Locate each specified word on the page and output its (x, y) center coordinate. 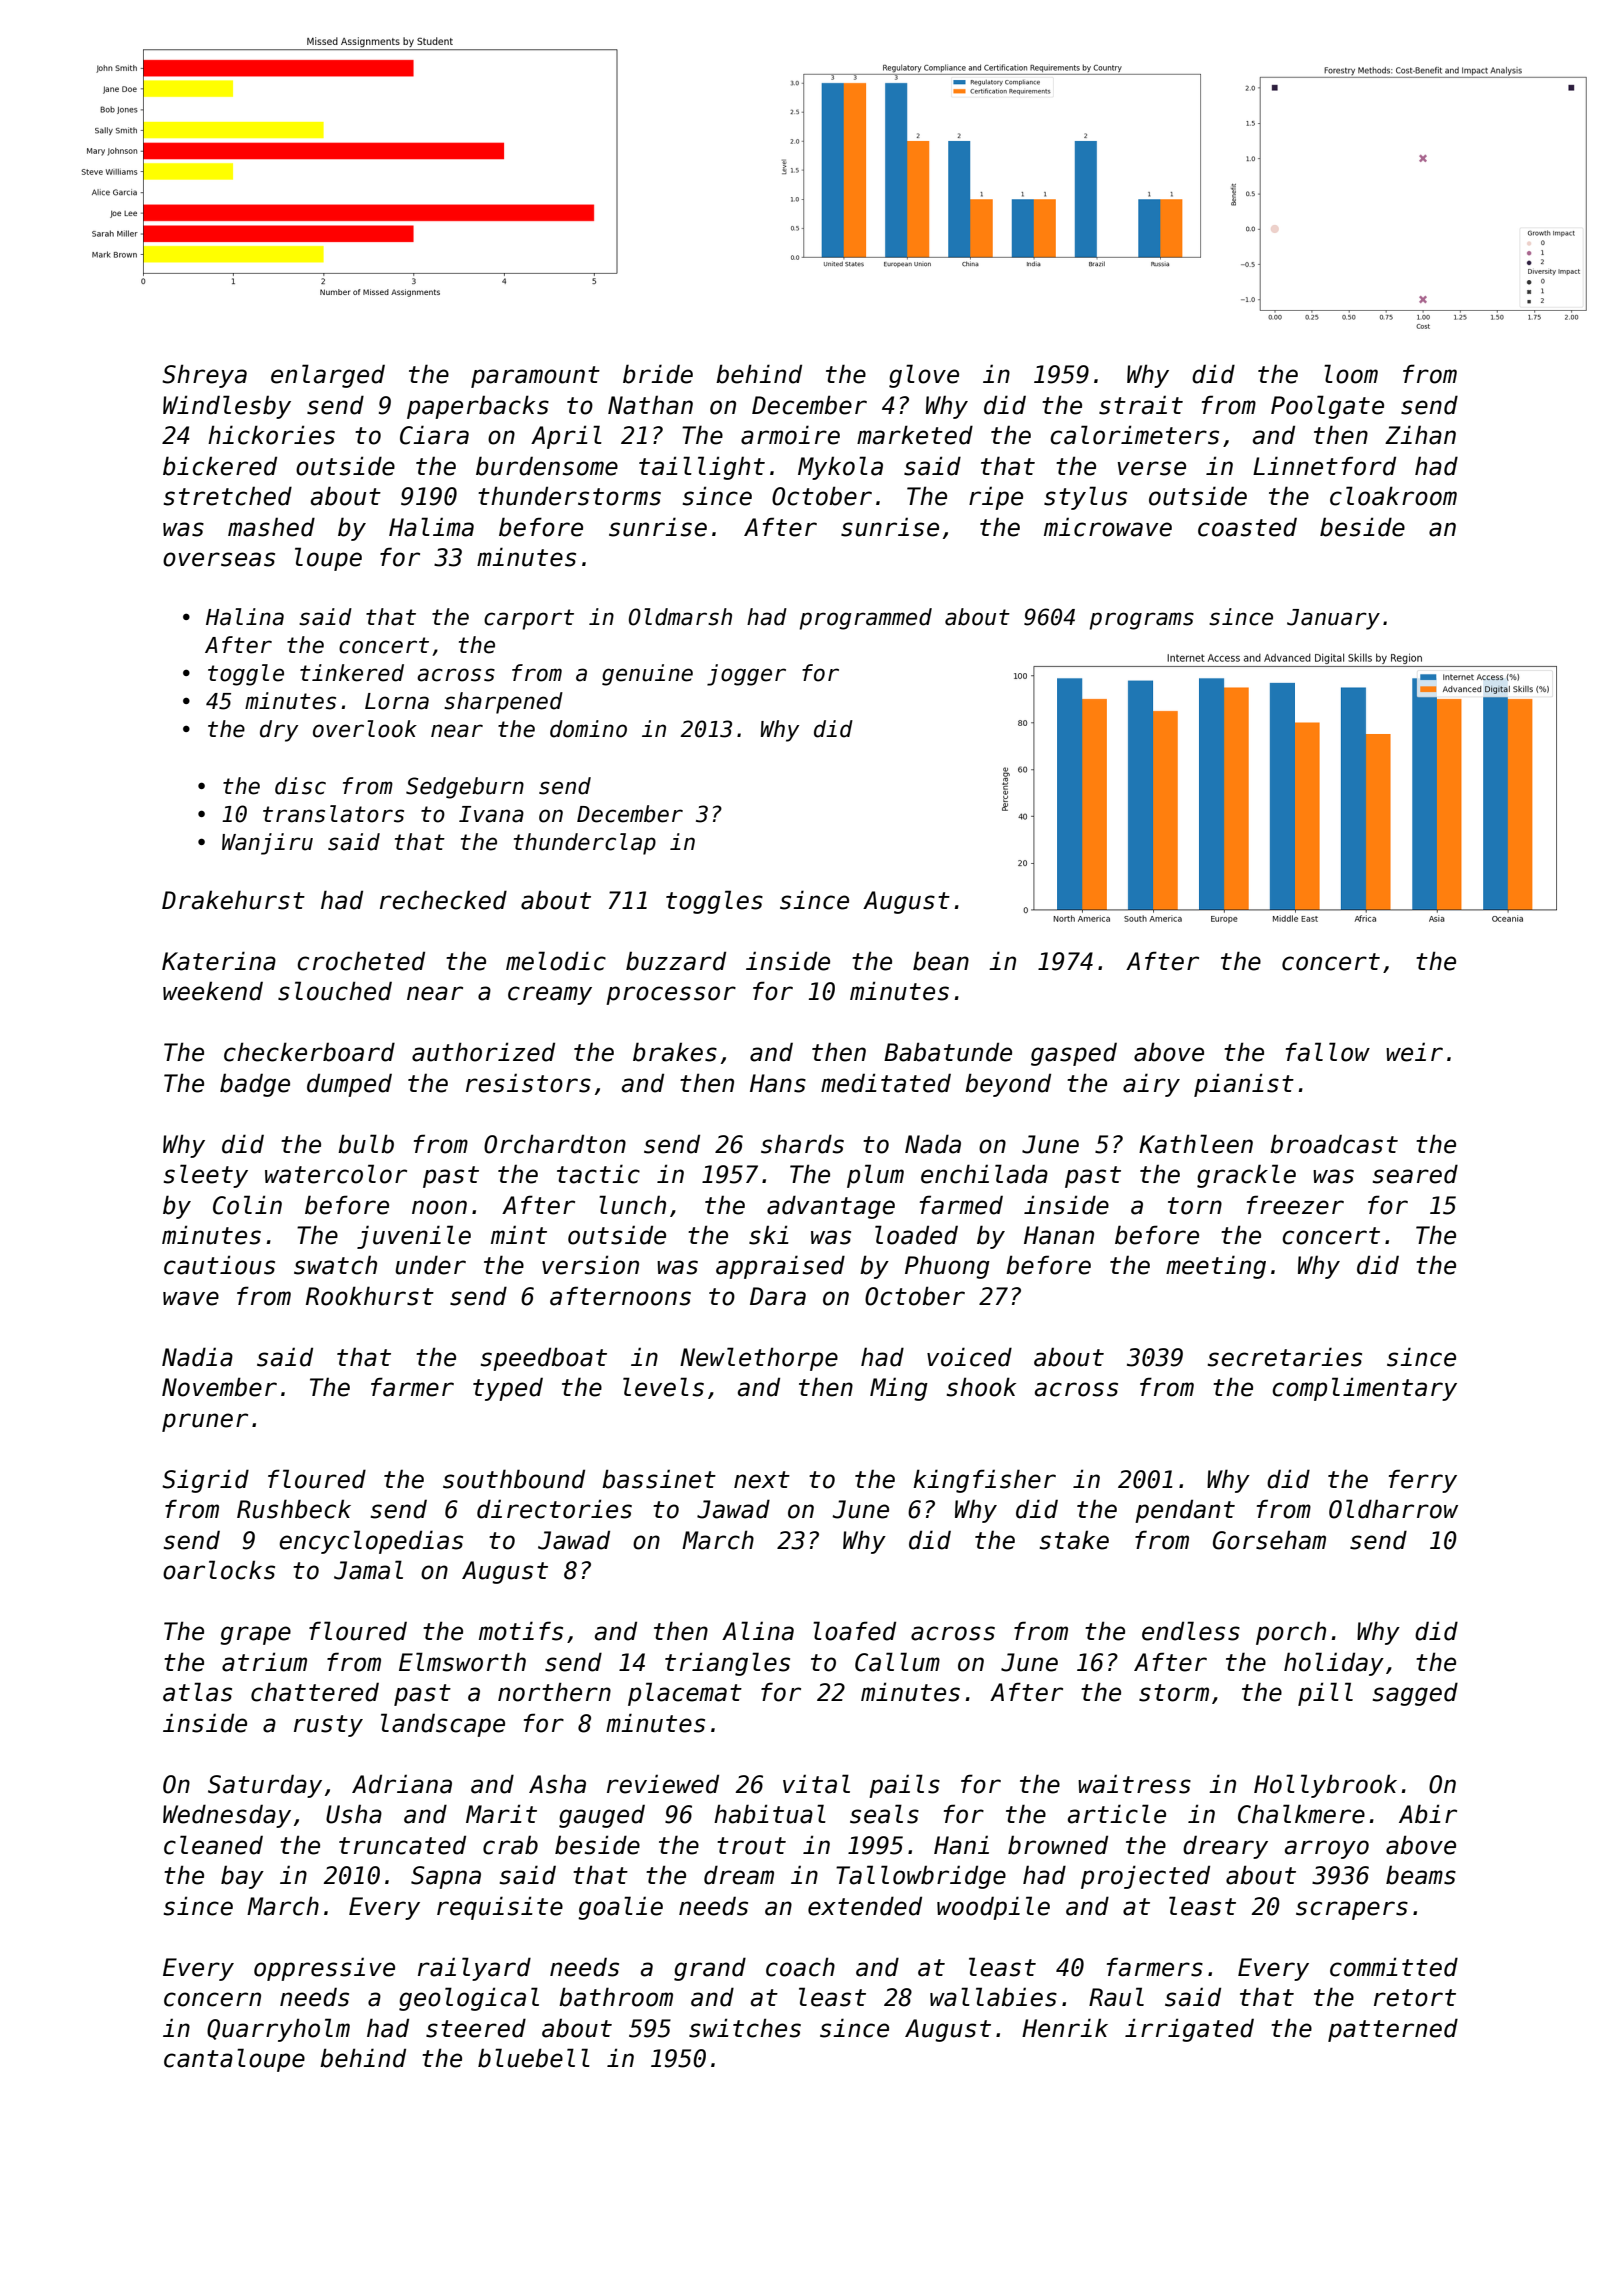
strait (1141, 405)
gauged (602, 1816)
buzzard (676, 961)
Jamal (368, 1570)
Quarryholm (278, 2030)
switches (745, 2028)
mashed (271, 527)
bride (658, 374)
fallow (1328, 1052)
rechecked (443, 900)
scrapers (1352, 1910)
